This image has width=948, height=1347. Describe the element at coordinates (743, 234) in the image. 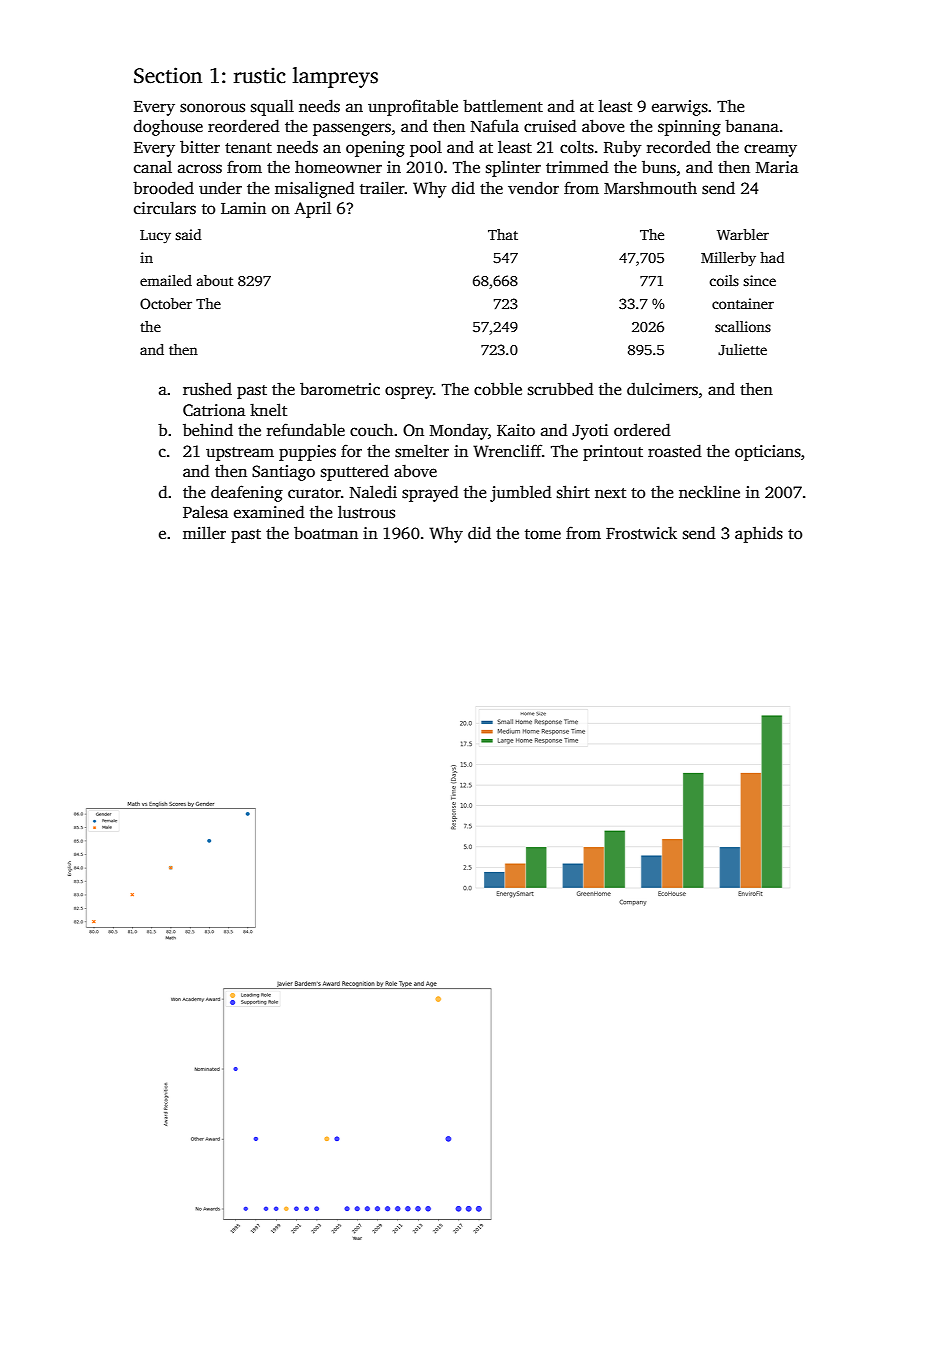

I see `Warbler` at that location.
